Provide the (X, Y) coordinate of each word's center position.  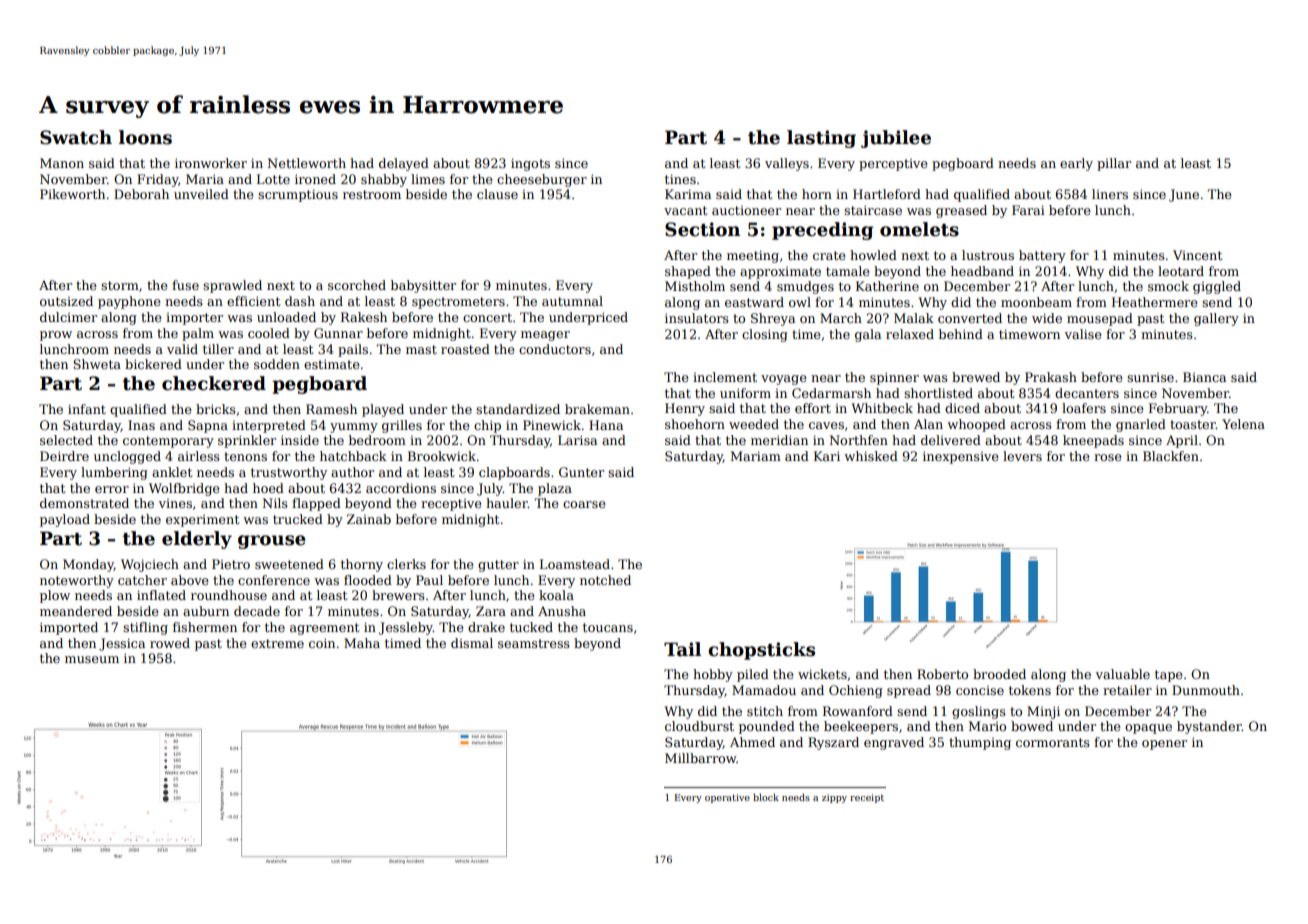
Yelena (1243, 424)
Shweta (97, 364)
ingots (530, 164)
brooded (999, 674)
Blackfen (1171, 456)
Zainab (369, 519)
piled (753, 675)
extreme (277, 643)
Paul (429, 580)
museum (92, 659)
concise (980, 690)
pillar (1114, 164)
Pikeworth (72, 194)
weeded (754, 424)
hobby (713, 675)
